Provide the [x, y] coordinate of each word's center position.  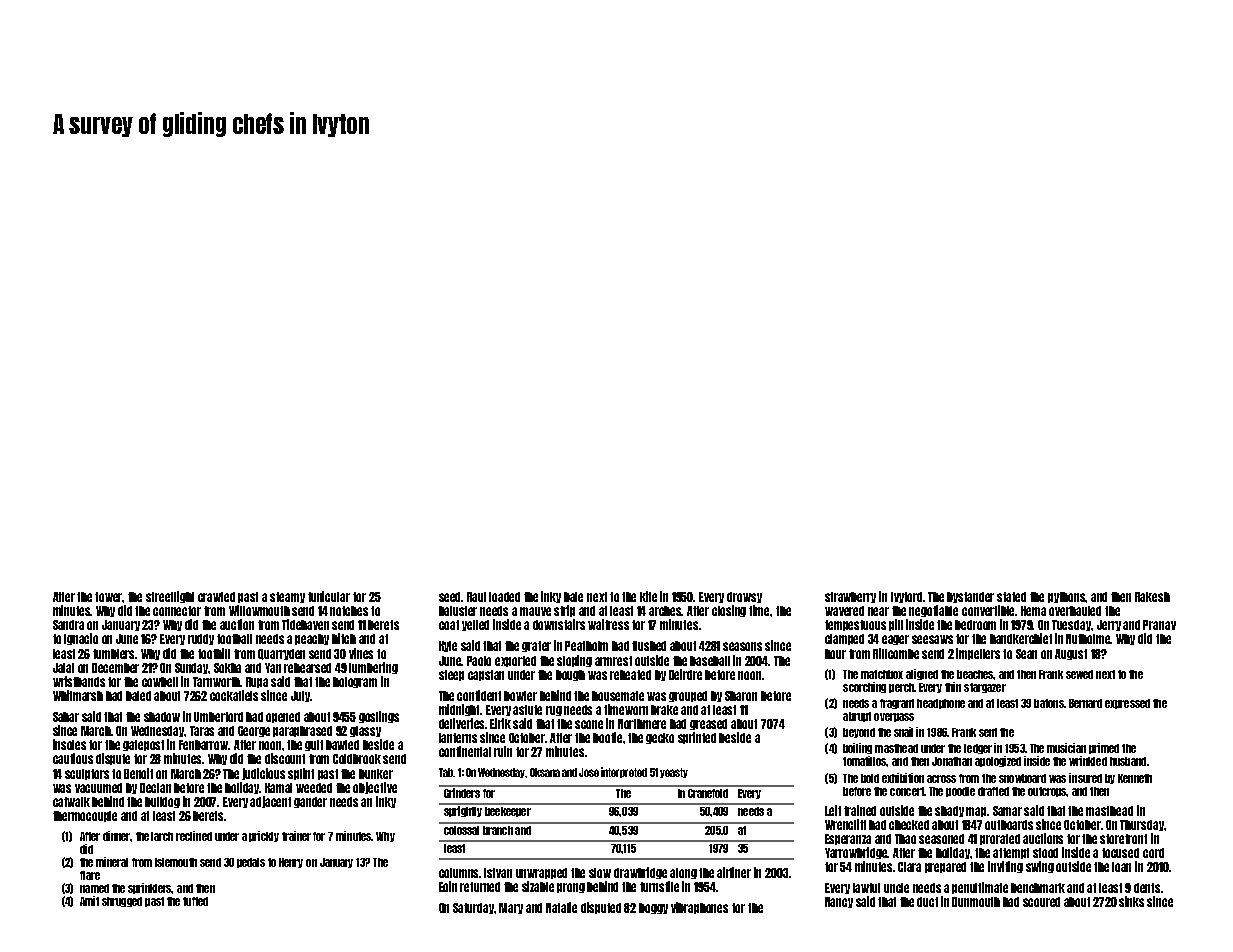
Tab [446, 772]
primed [1104, 748]
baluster [458, 611]
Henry [291, 863]
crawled [216, 597]
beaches [975, 674]
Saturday [474, 908]
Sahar [66, 717]
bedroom [975, 625]
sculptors [87, 774]
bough [570, 675]
